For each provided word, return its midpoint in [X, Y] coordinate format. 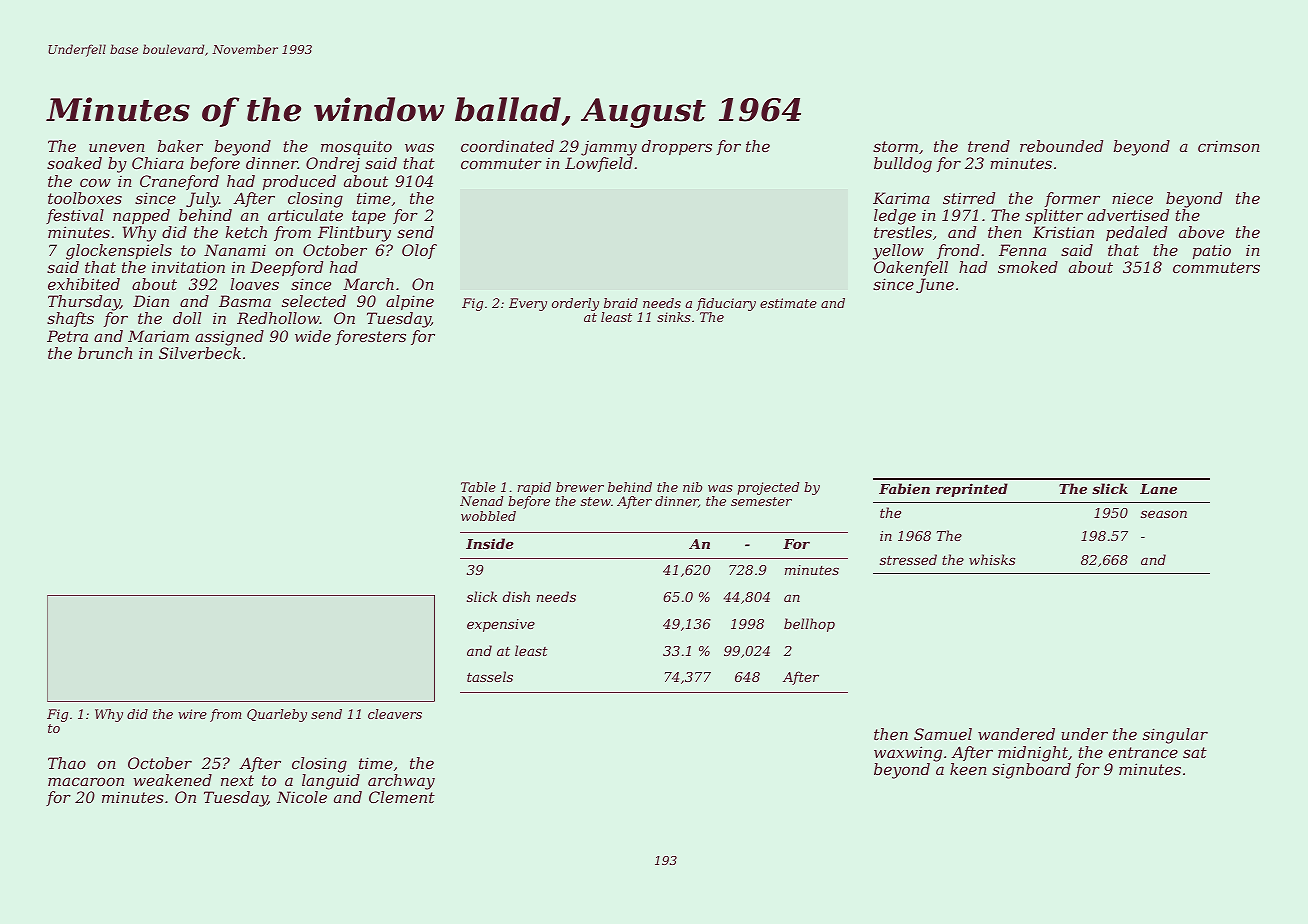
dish [516, 596]
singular [1175, 736]
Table [478, 487]
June [935, 285]
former [1072, 199]
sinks [674, 317]
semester [761, 501]
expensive [501, 625]
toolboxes [85, 198]
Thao [67, 763]
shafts [70, 319]
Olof [419, 251]
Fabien [904, 488]
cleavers [395, 714]
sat [1195, 752]
